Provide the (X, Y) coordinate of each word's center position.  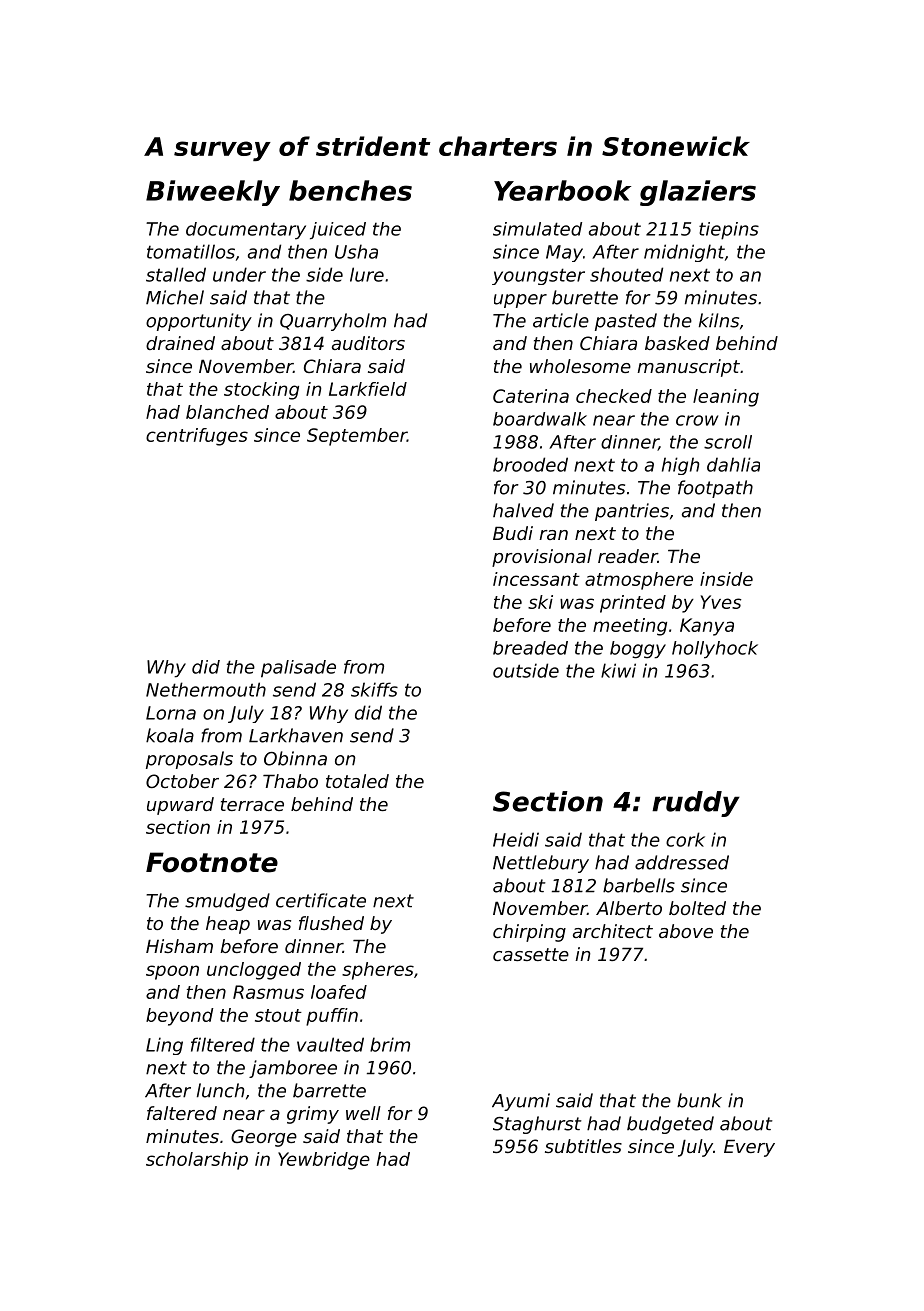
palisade (298, 669)
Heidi (516, 839)
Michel (175, 297)
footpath (715, 489)
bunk (699, 1100)
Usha (356, 251)
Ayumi (521, 1102)
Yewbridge (324, 1161)
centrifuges (197, 437)
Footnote (212, 862)
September (357, 437)
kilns (719, 320)
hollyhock (715, 650)
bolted (697, 908)
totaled (357, 781)
